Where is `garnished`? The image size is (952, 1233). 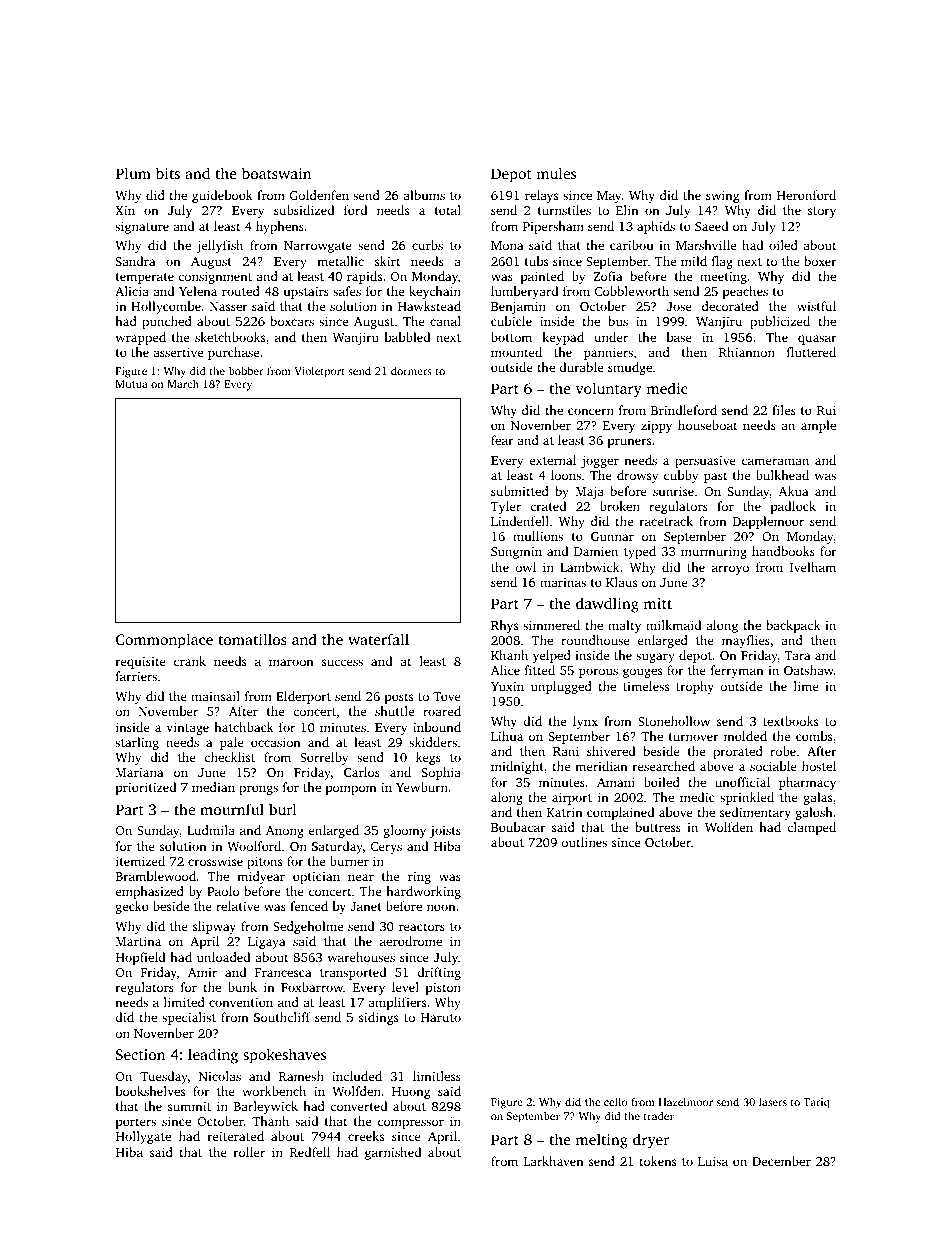 garnished is located at coordinates (393, 1153).
